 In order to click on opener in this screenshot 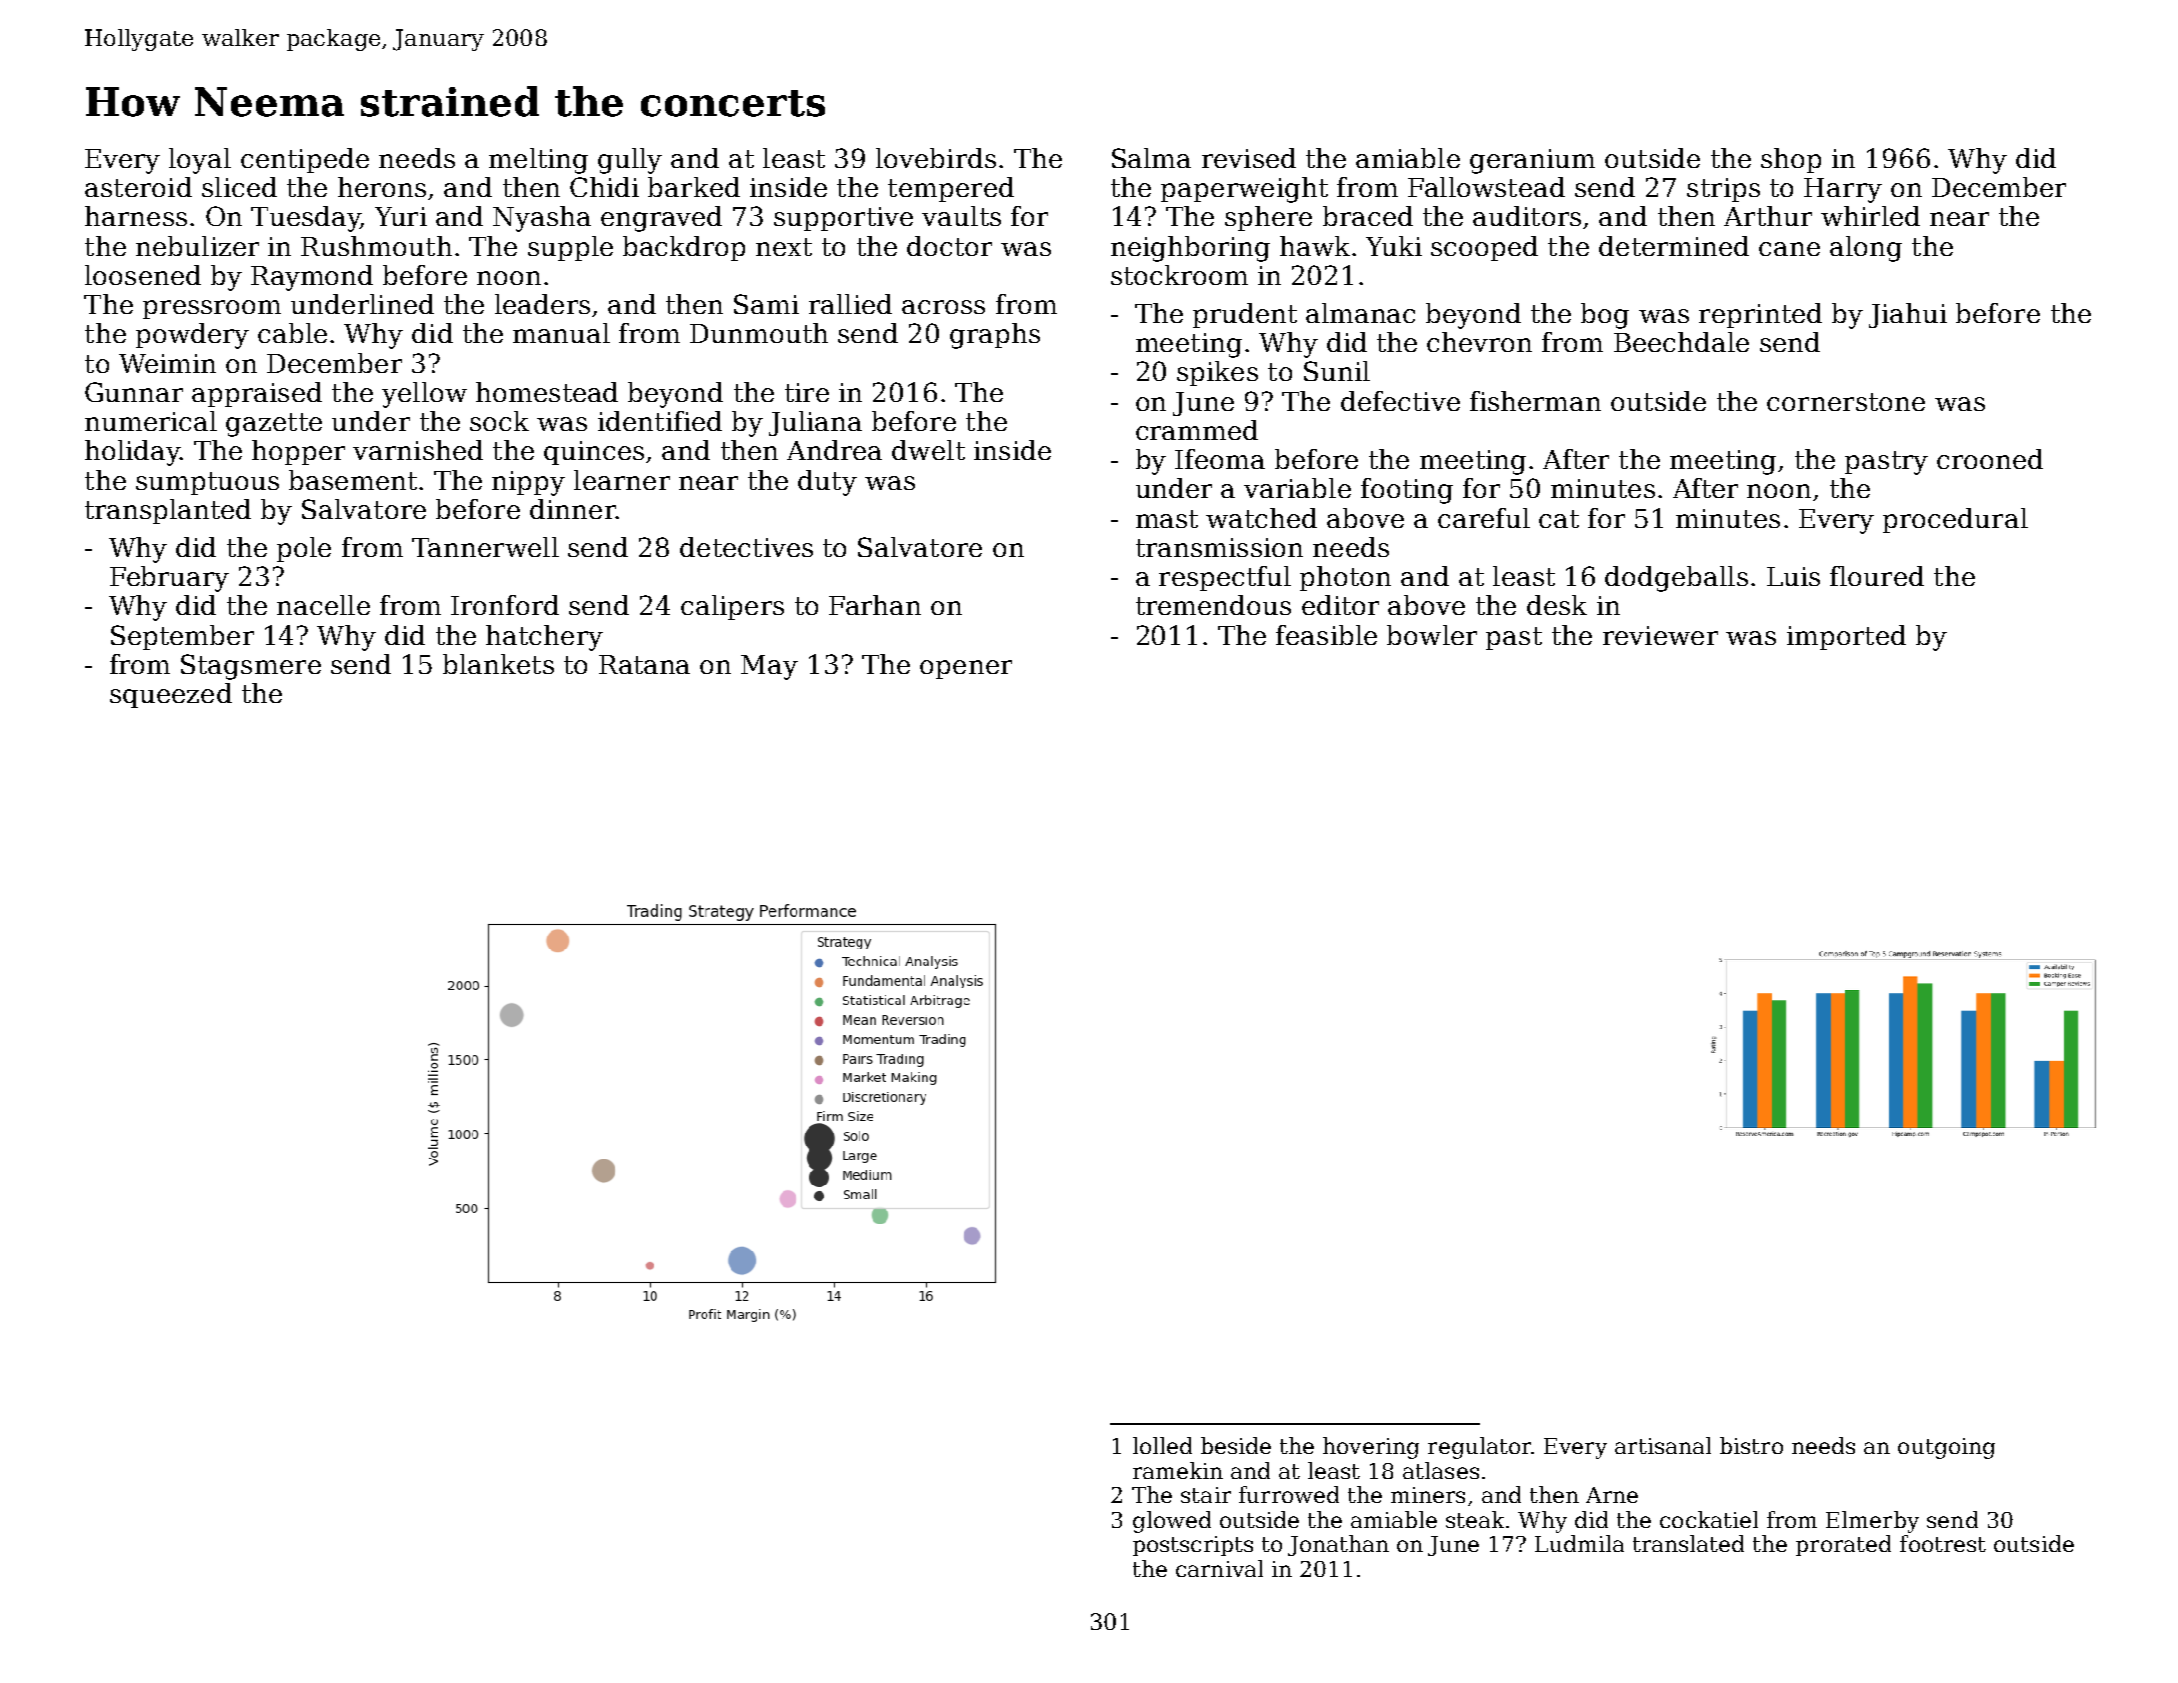, I will do `click(966, 669)`.
